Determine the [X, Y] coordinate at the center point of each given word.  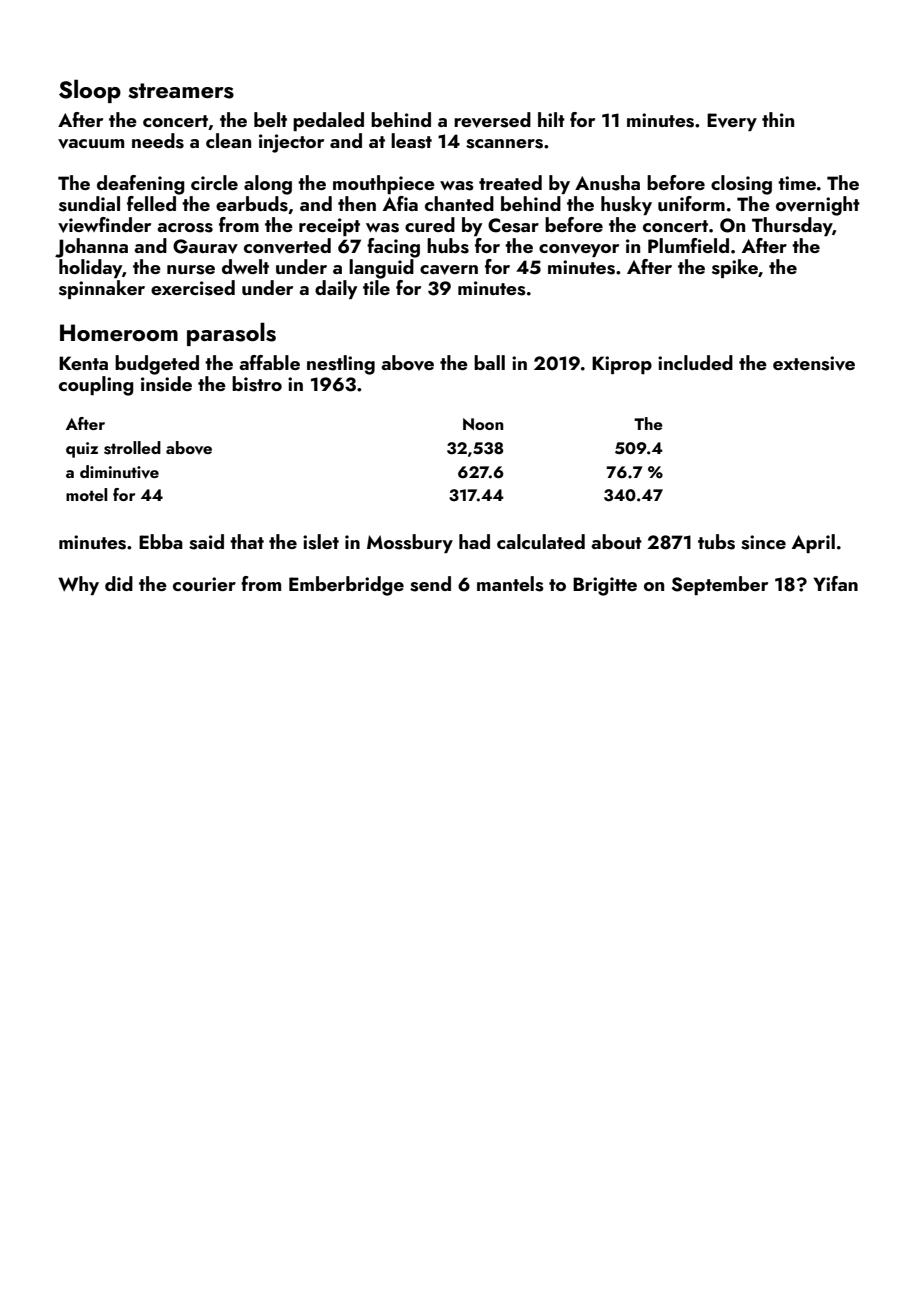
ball [489, 362]
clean [228, 140]
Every [732, 122]
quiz [82, 450]
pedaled [328, 121]
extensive [814, 363]
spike [735, 268]
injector [291, 143]
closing [741, 185]
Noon [483, 424]
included [695, 362]
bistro [257, 384]
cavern [449, 270]
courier [204, 584]
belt [270, 119]
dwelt [245, 266]
